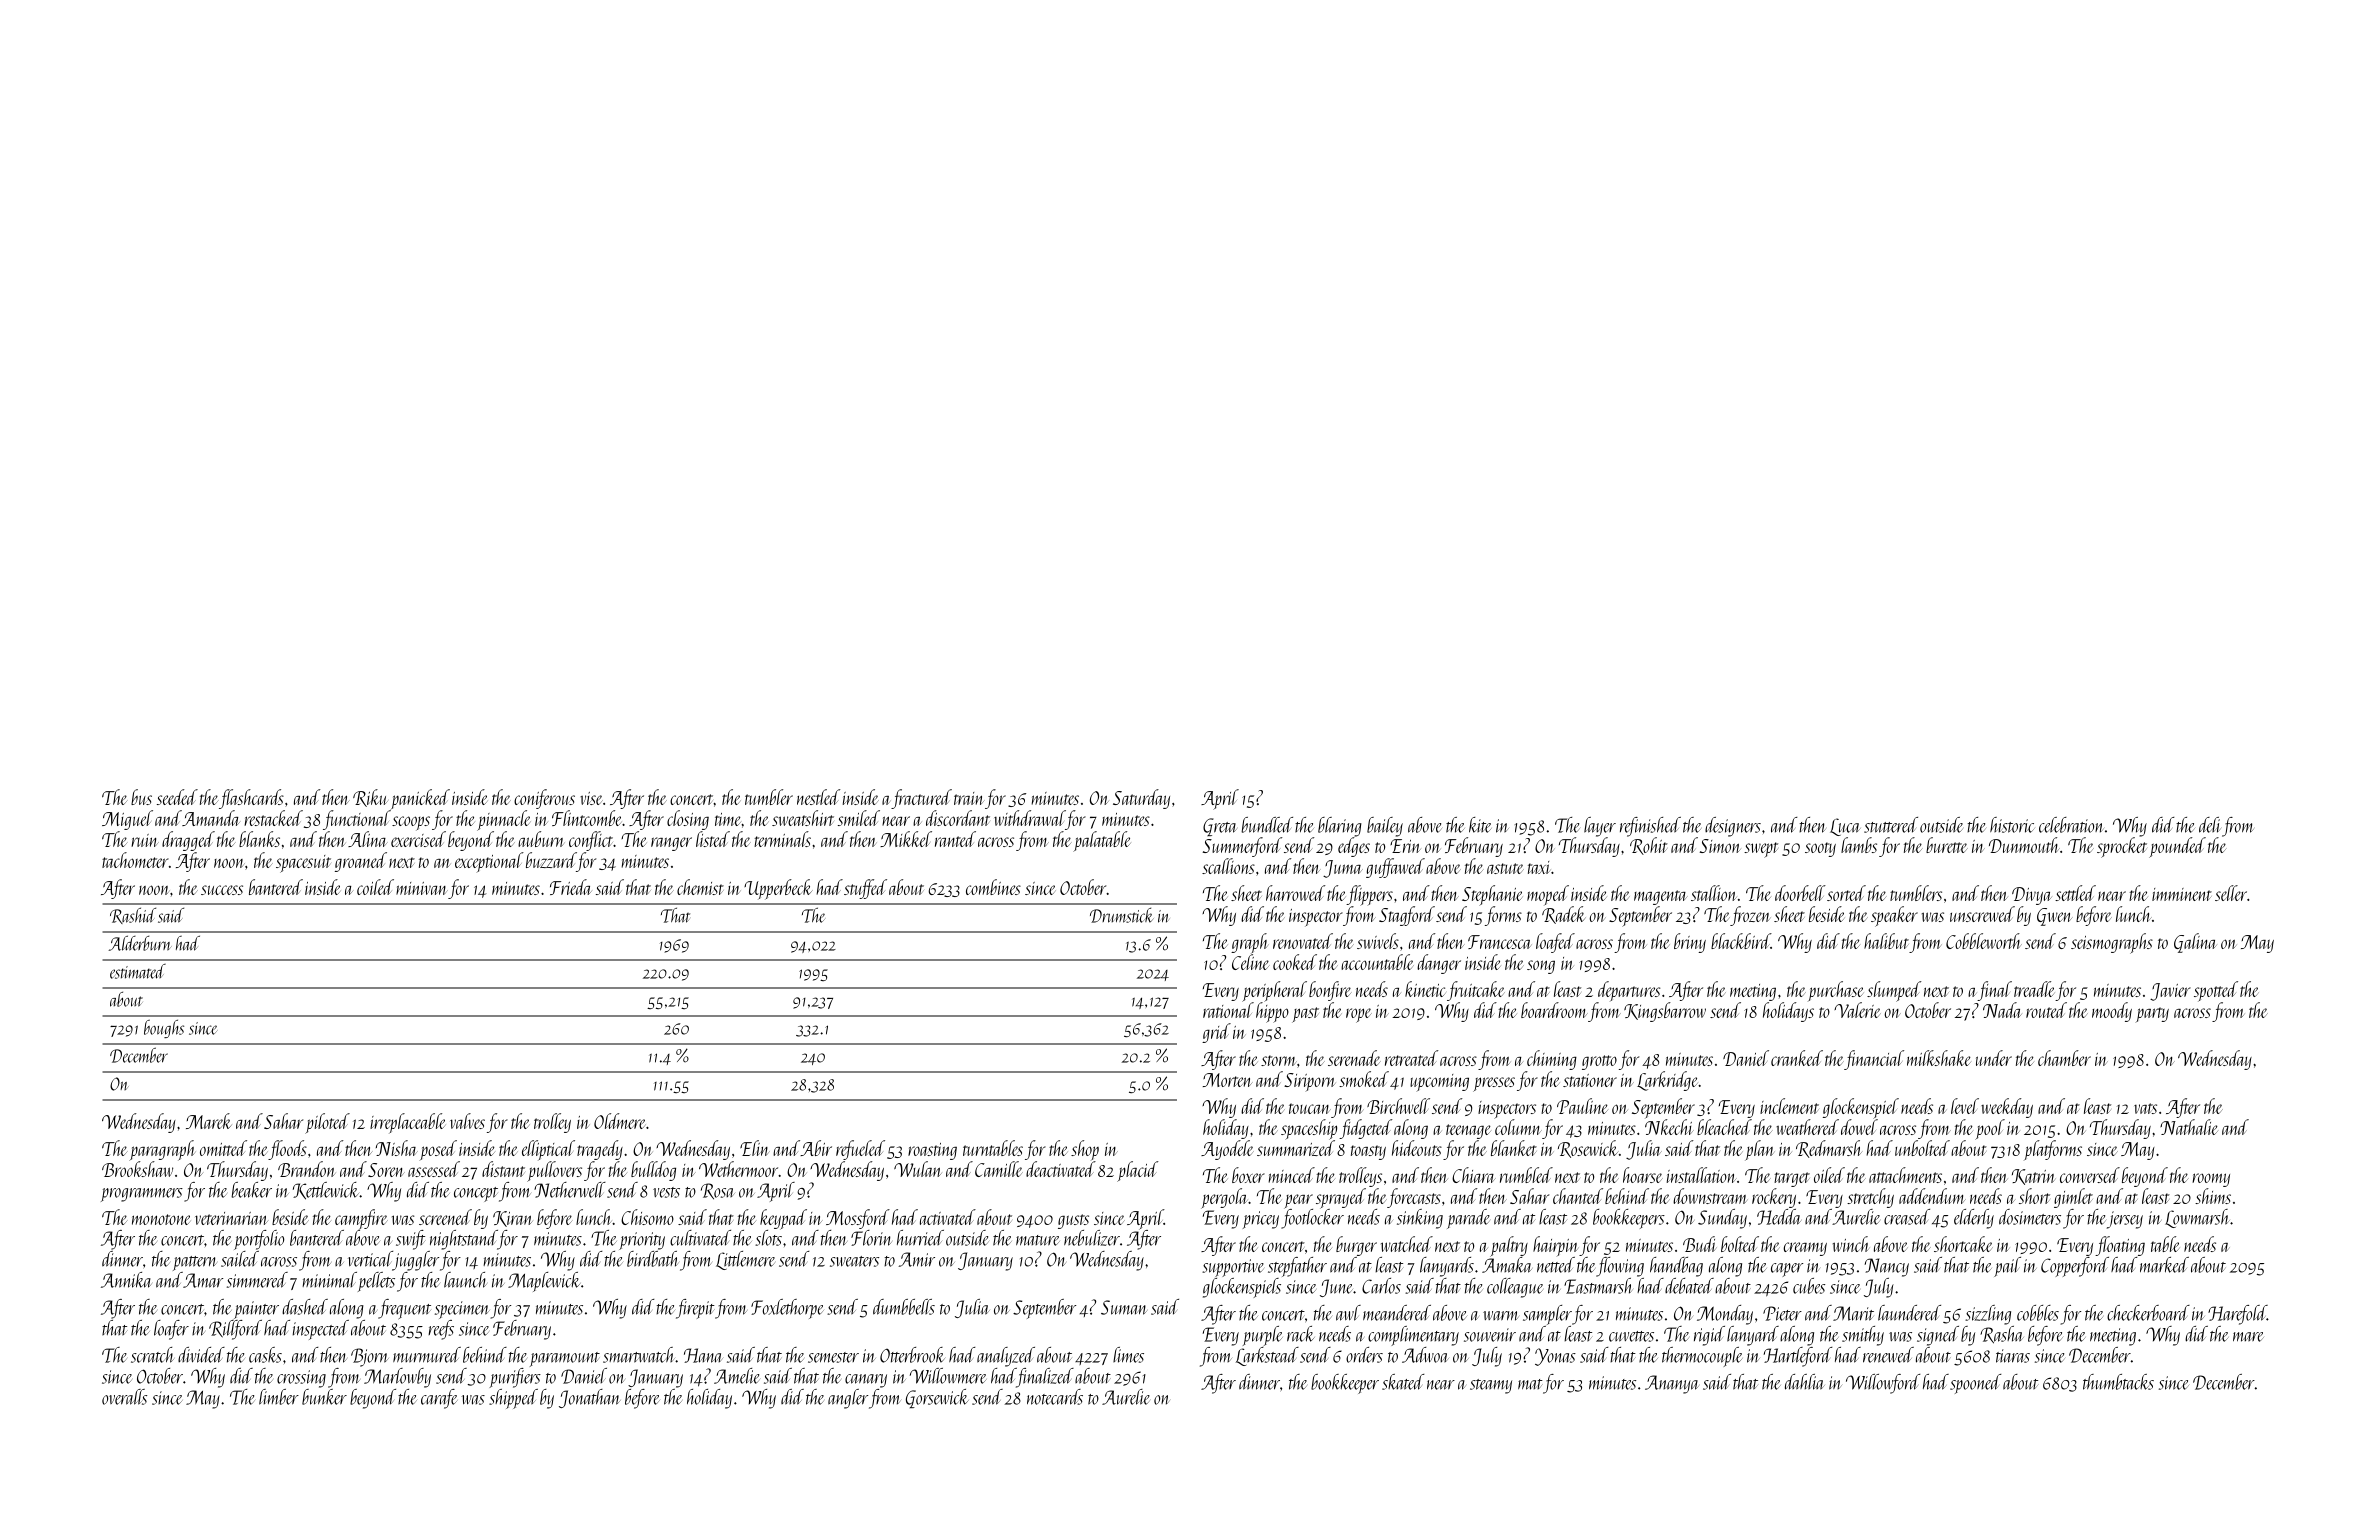 This screenshot has width=2380, height=1540. Describe the element at coordinates (2209, 825) in the screenshot. I see `deli` at that location.
